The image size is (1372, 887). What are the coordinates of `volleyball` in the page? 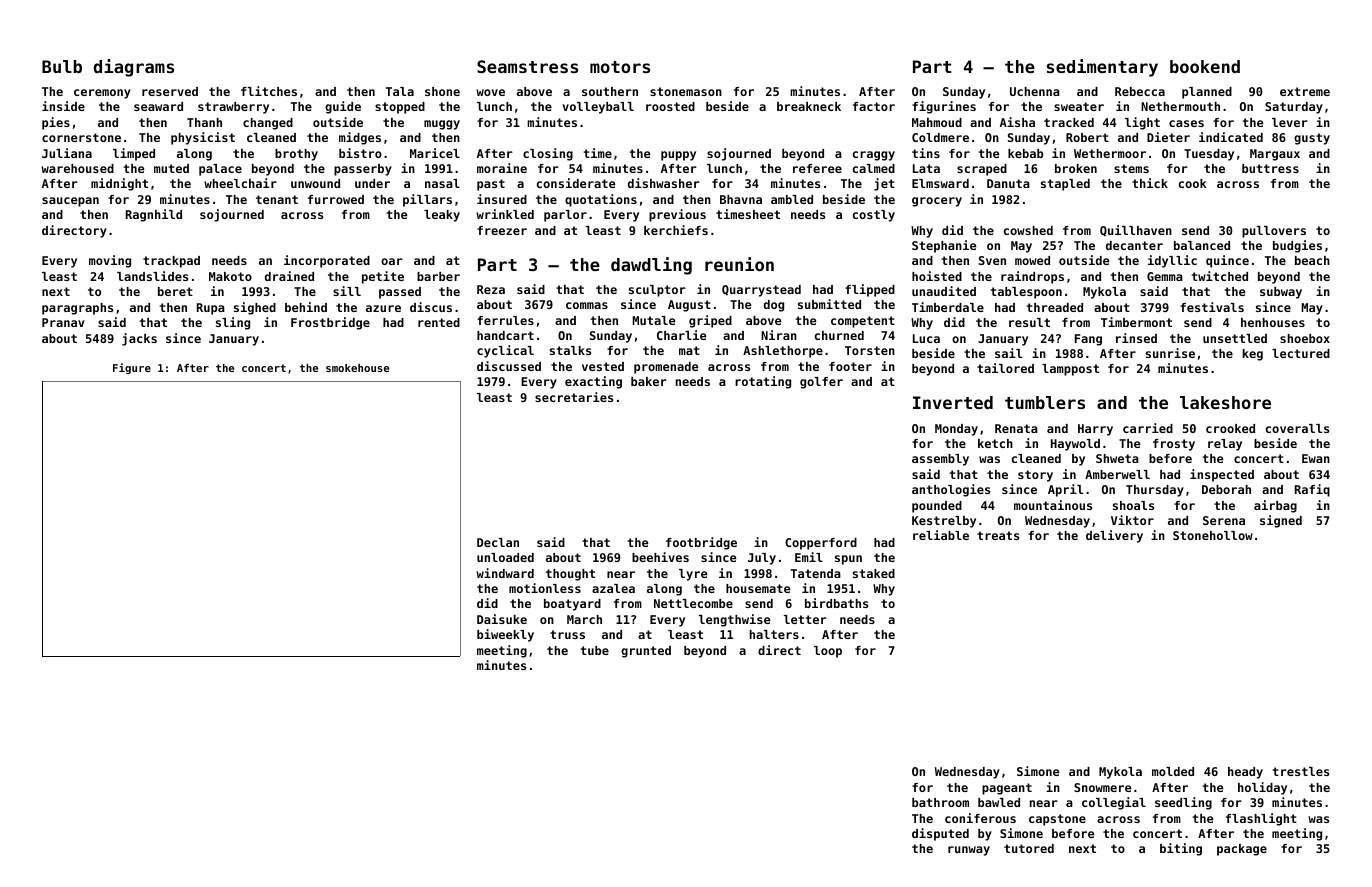 It's located at (598, 108).
